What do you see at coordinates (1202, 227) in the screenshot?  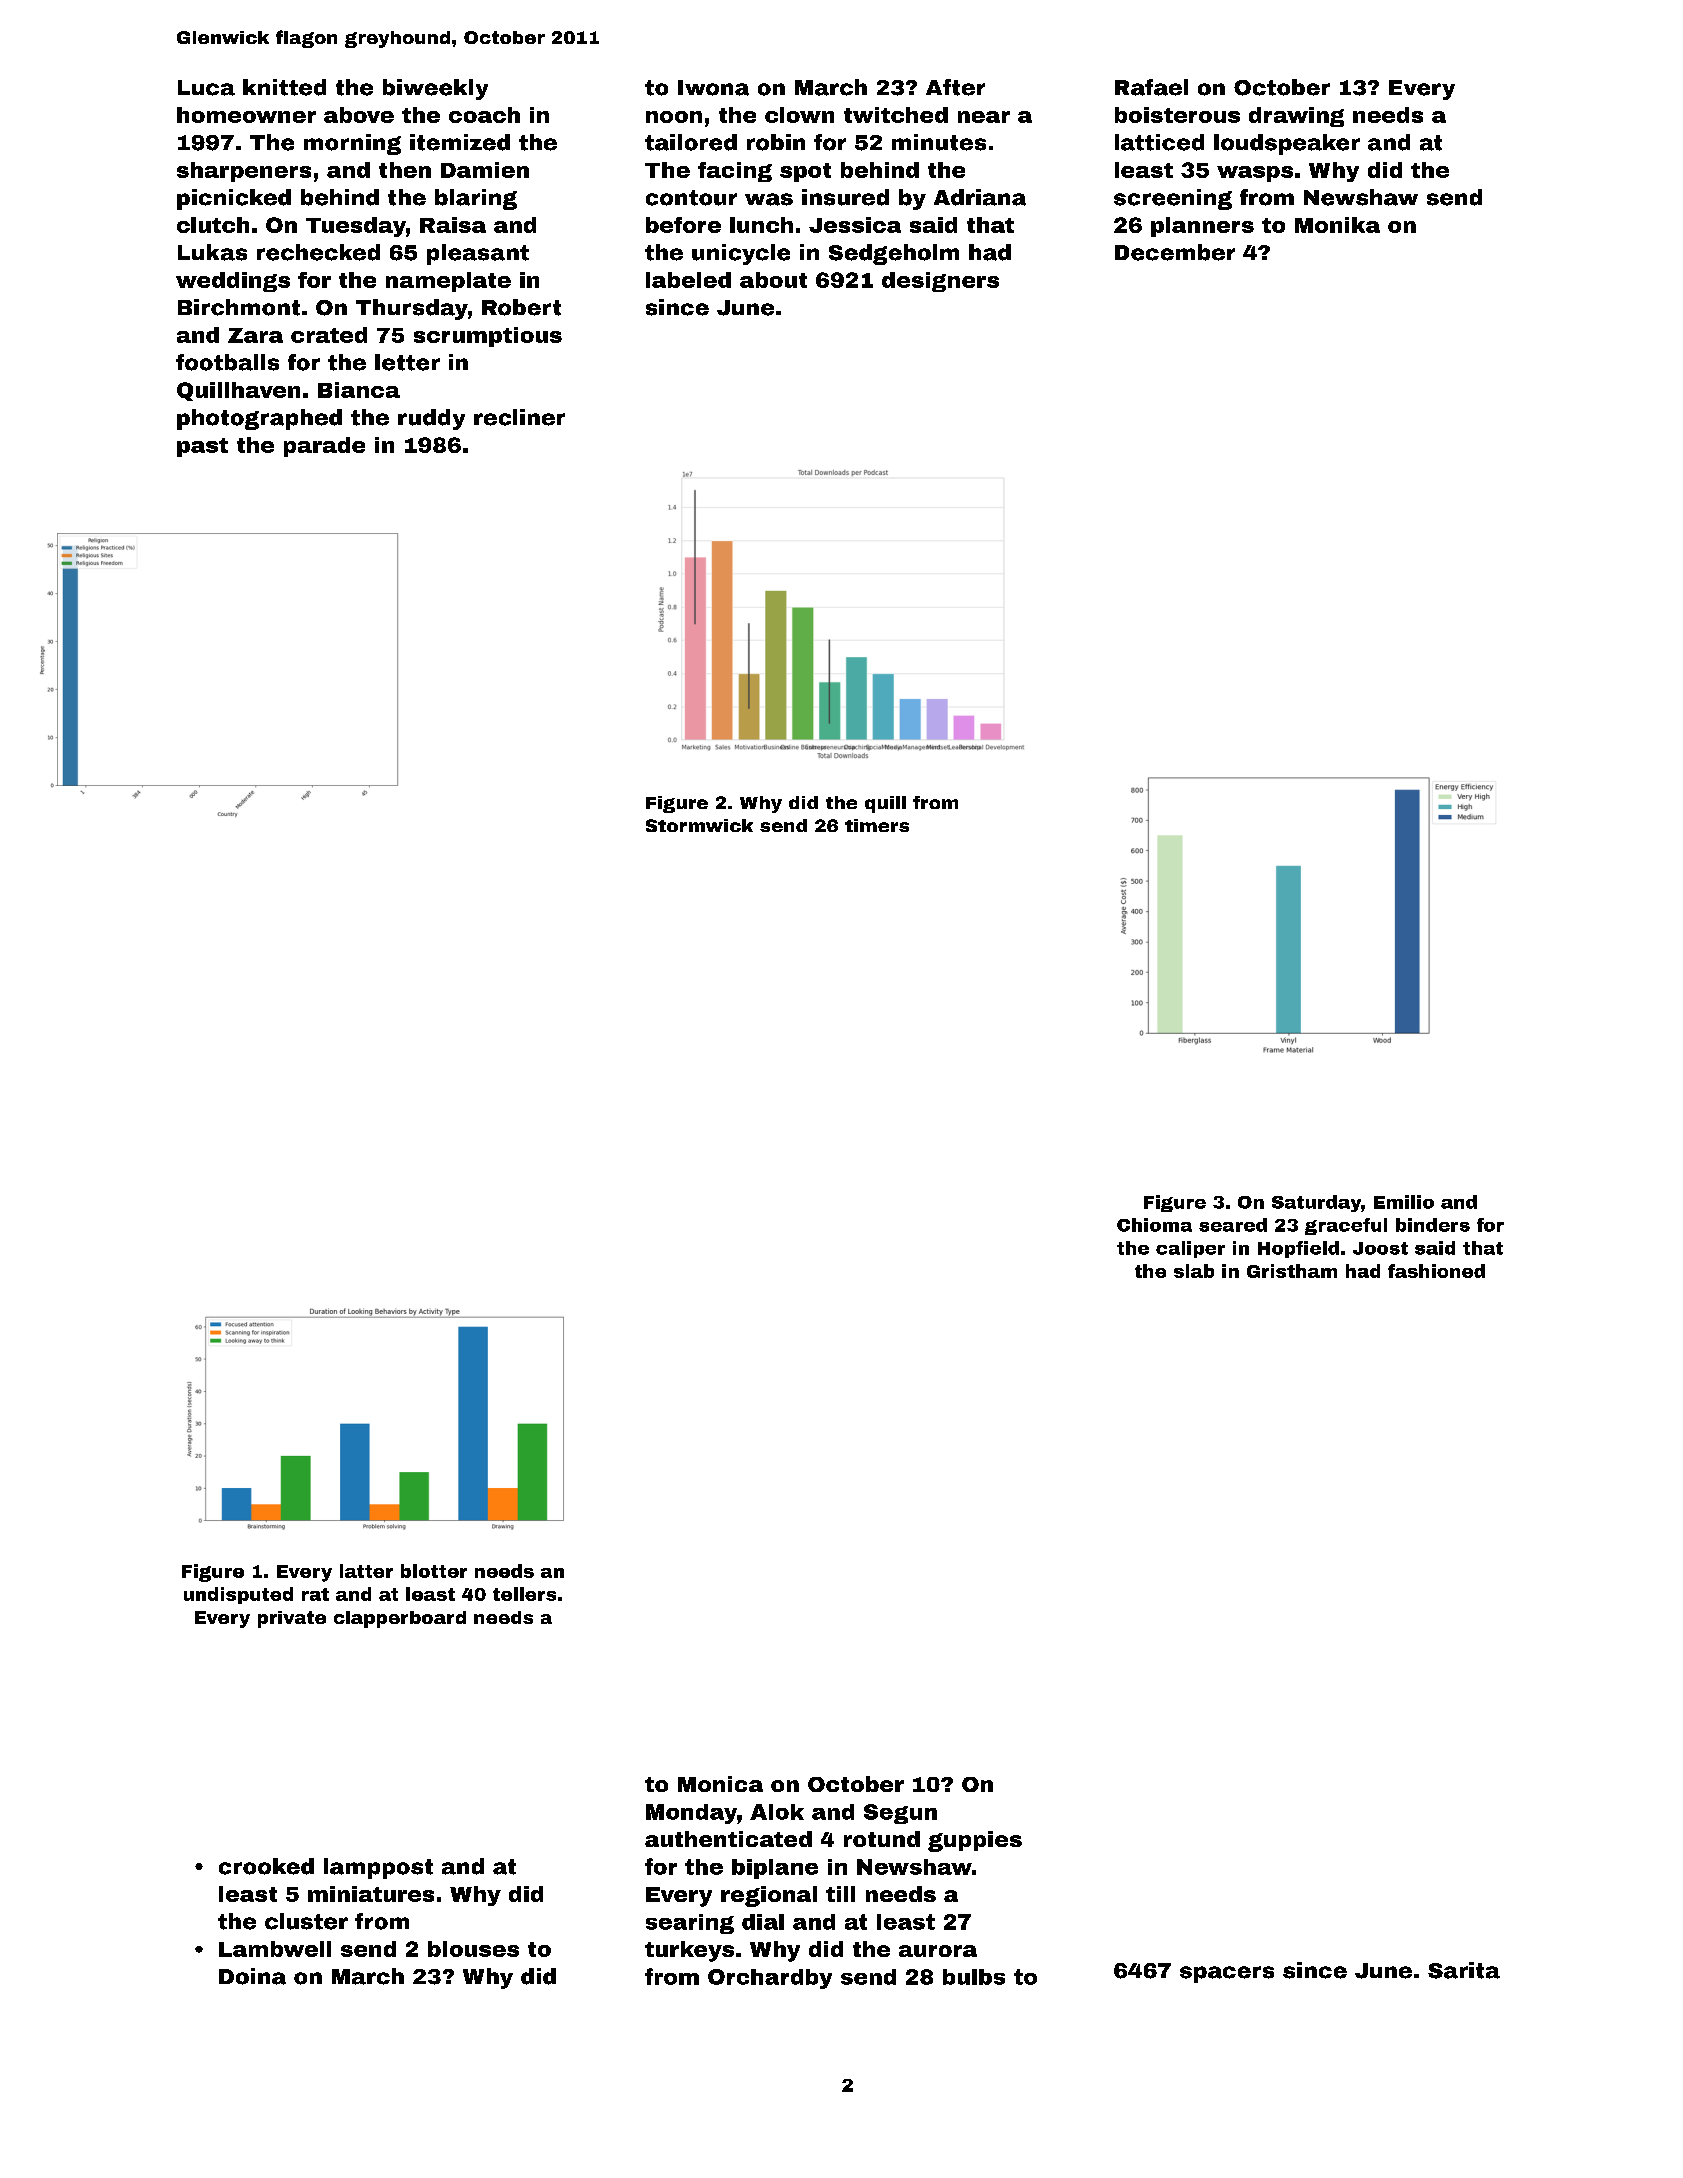 I see `planners` at bounding box center [1202, 227].
